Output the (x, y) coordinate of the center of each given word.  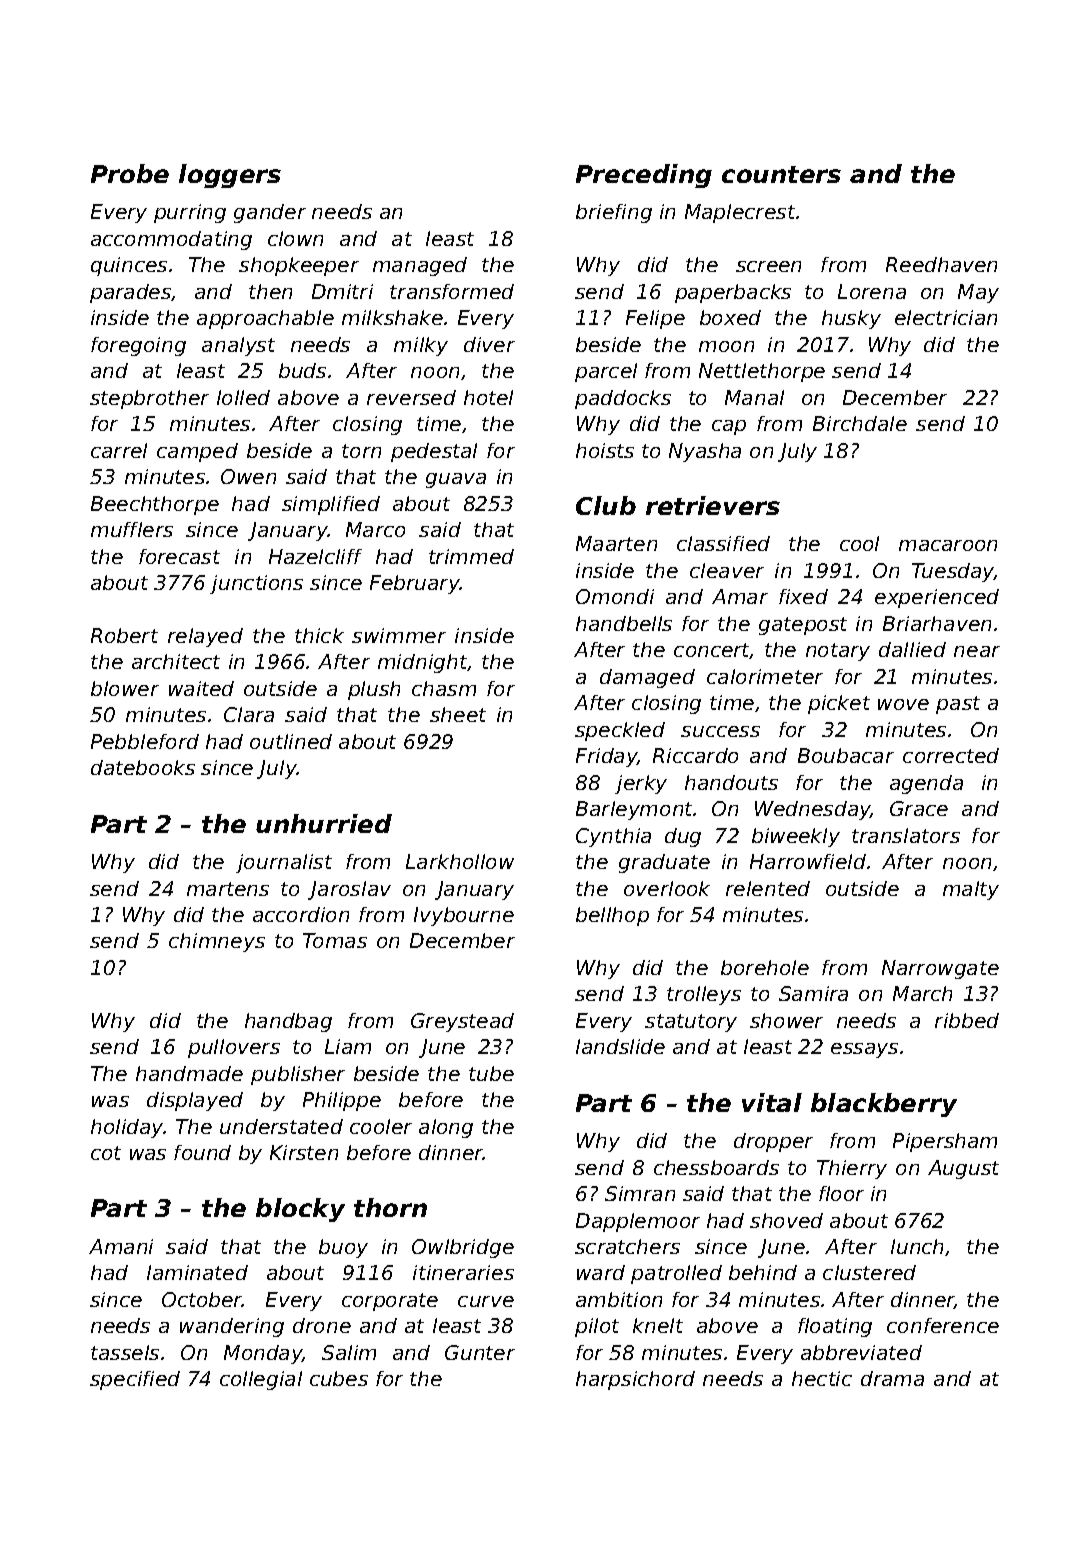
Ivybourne (464, 916)
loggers (230, 176)
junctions (256, 584)
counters (781, 174)
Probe (130, 173)
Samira (813, 993)
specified (135, 1380)
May (978, 293)
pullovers (234, 1048)
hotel (488, 397)
